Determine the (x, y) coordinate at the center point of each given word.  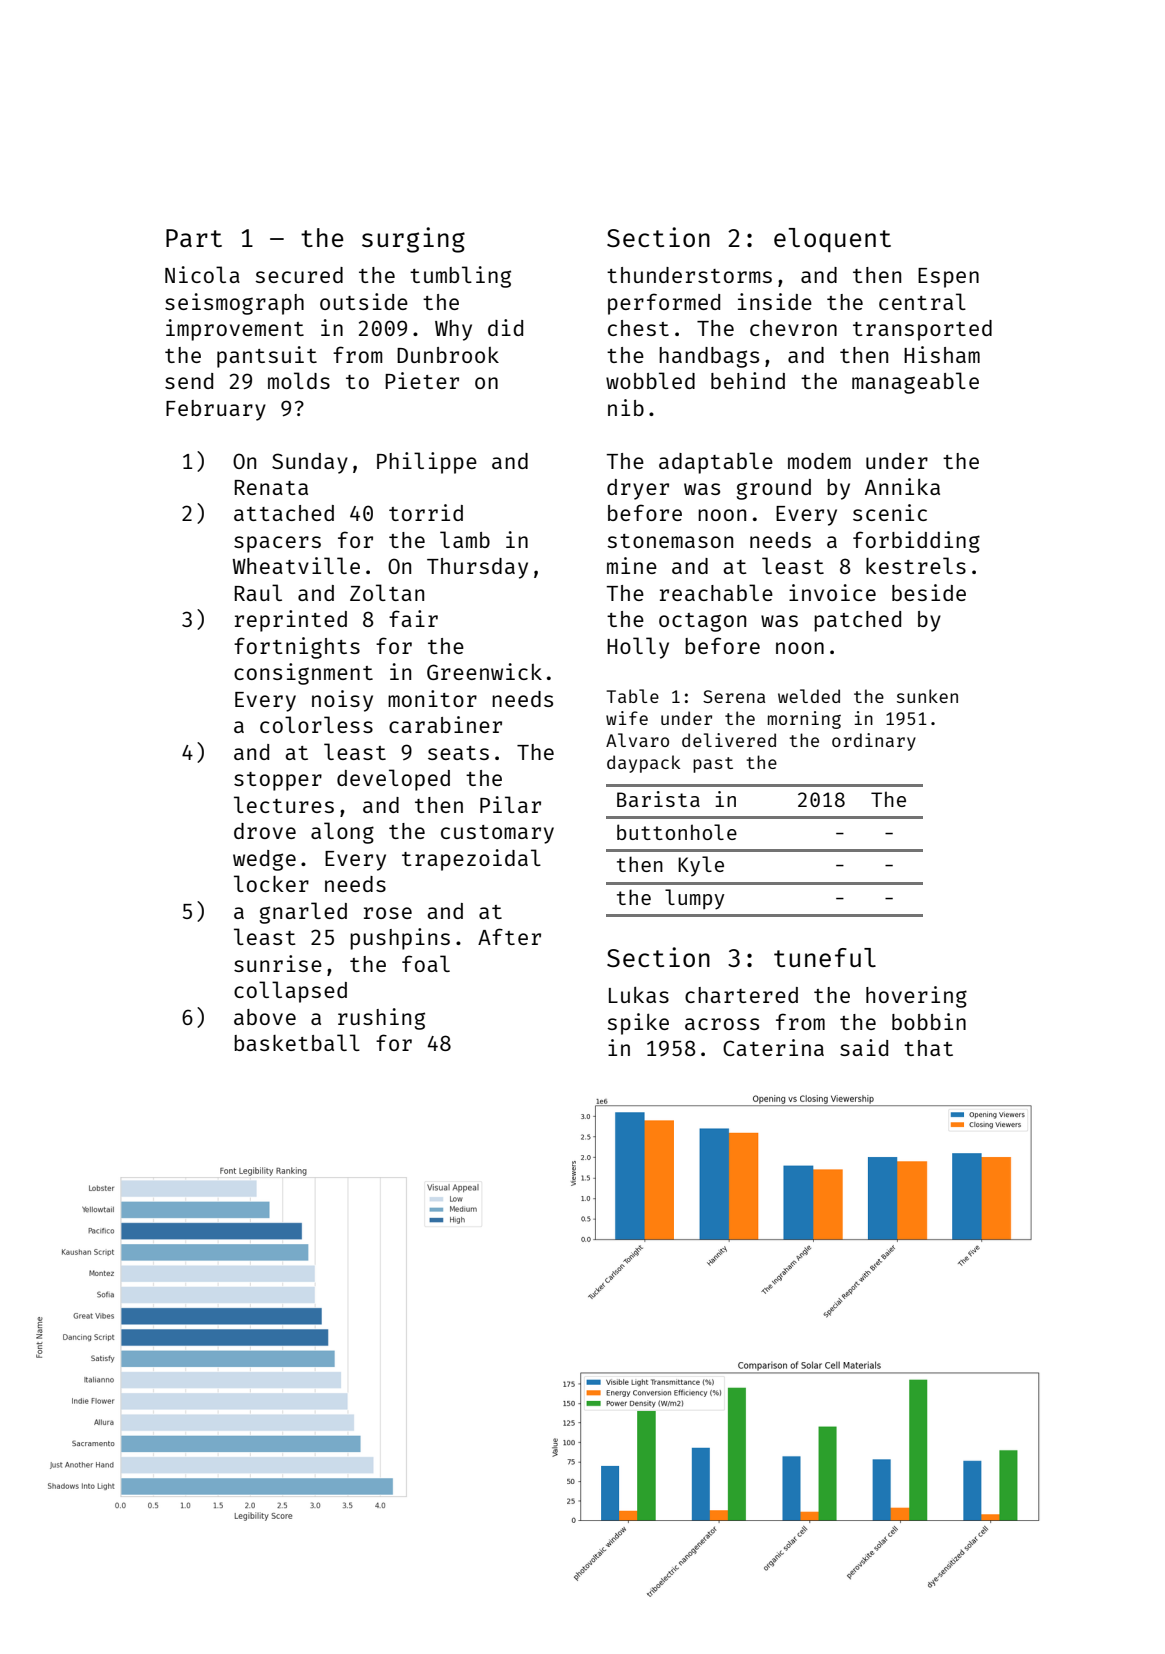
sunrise (278, 963)
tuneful (825, 957)
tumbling (460, 277)
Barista (658, 799)
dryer (638, 489)
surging (413, 240)
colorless (316, 724)
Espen (948, 278)
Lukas (639, 995)
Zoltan (387, 592)
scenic (890, 512)
